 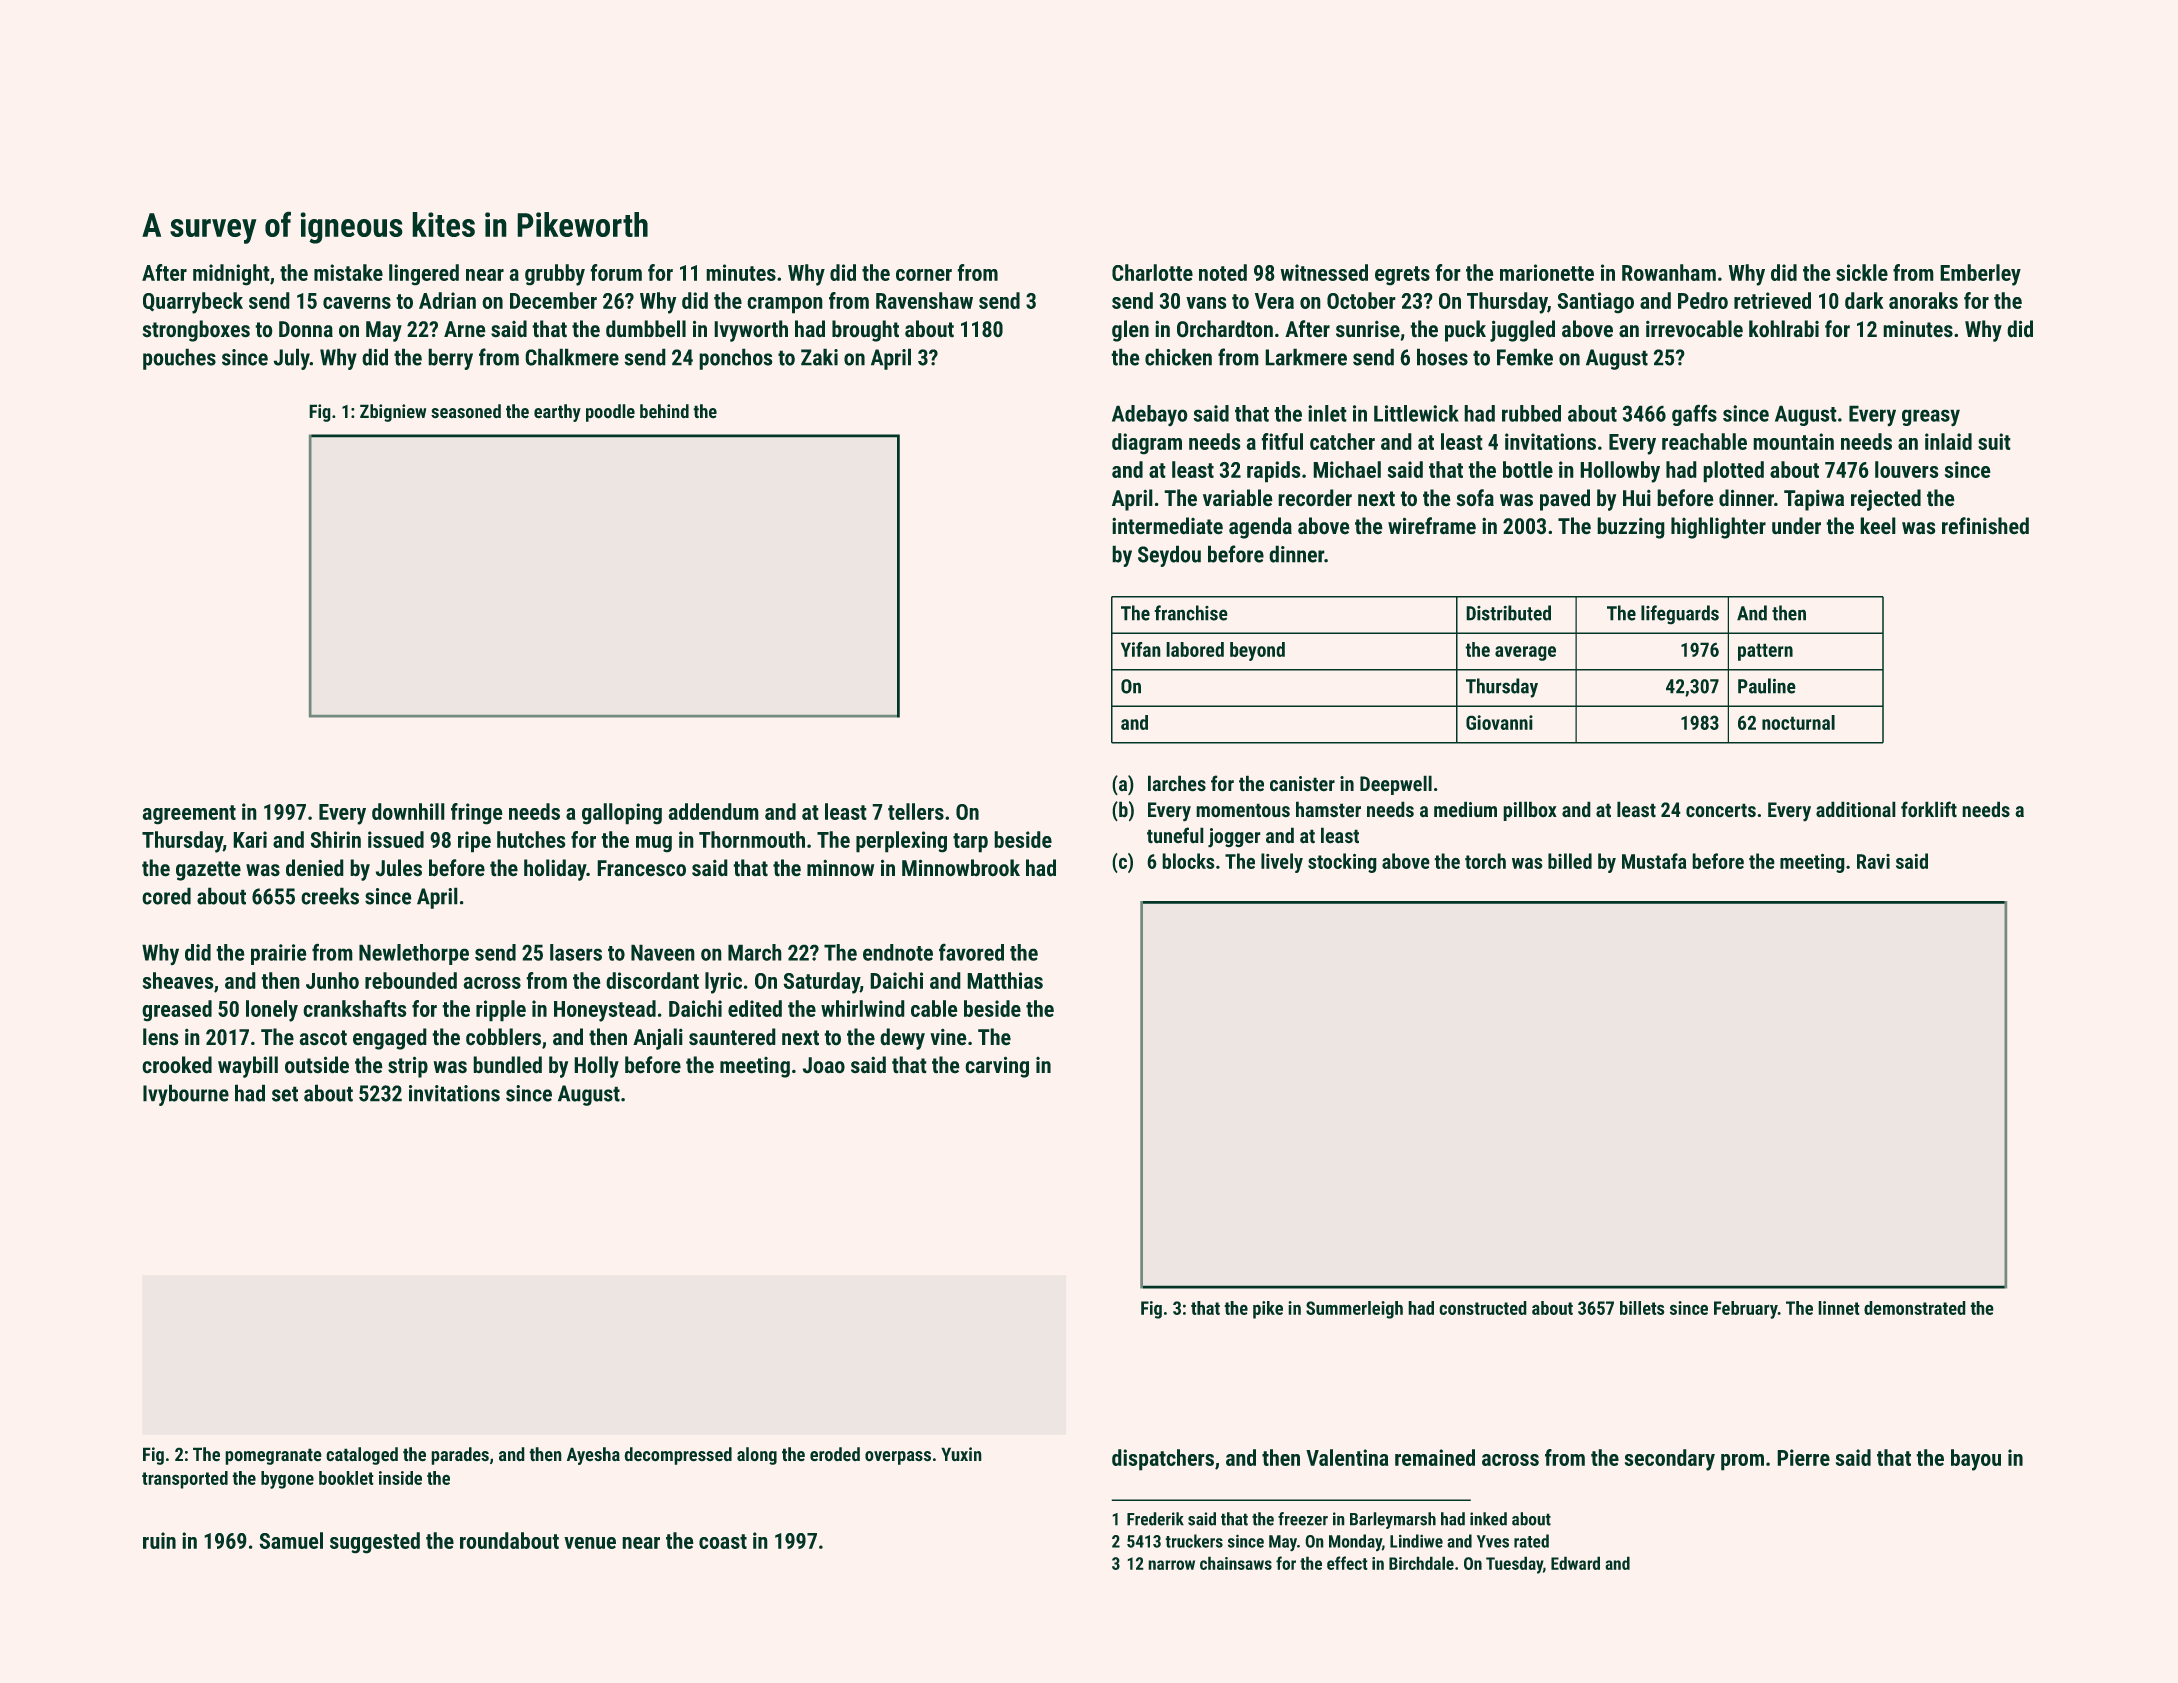 What do you see at coordinates (278, 954) in the screenshot?
I see `prairie` at bounding box center [278, 954].
